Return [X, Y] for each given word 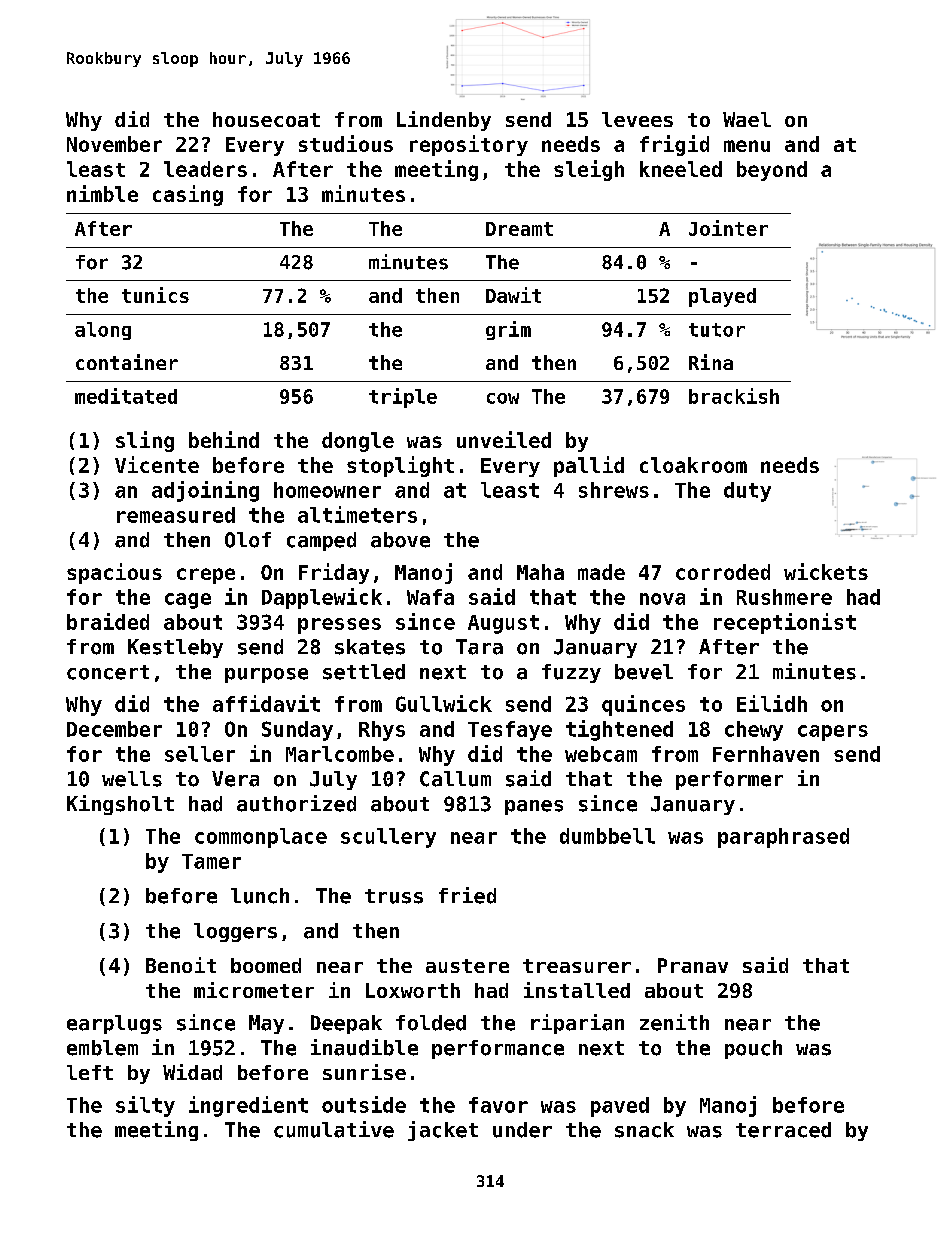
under [522, 1130]
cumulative [334, 1129]
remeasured [176, 515]
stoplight [400, 466]
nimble [102, 193]
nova [662, 599]
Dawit [513, 295]
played [722, 297]
